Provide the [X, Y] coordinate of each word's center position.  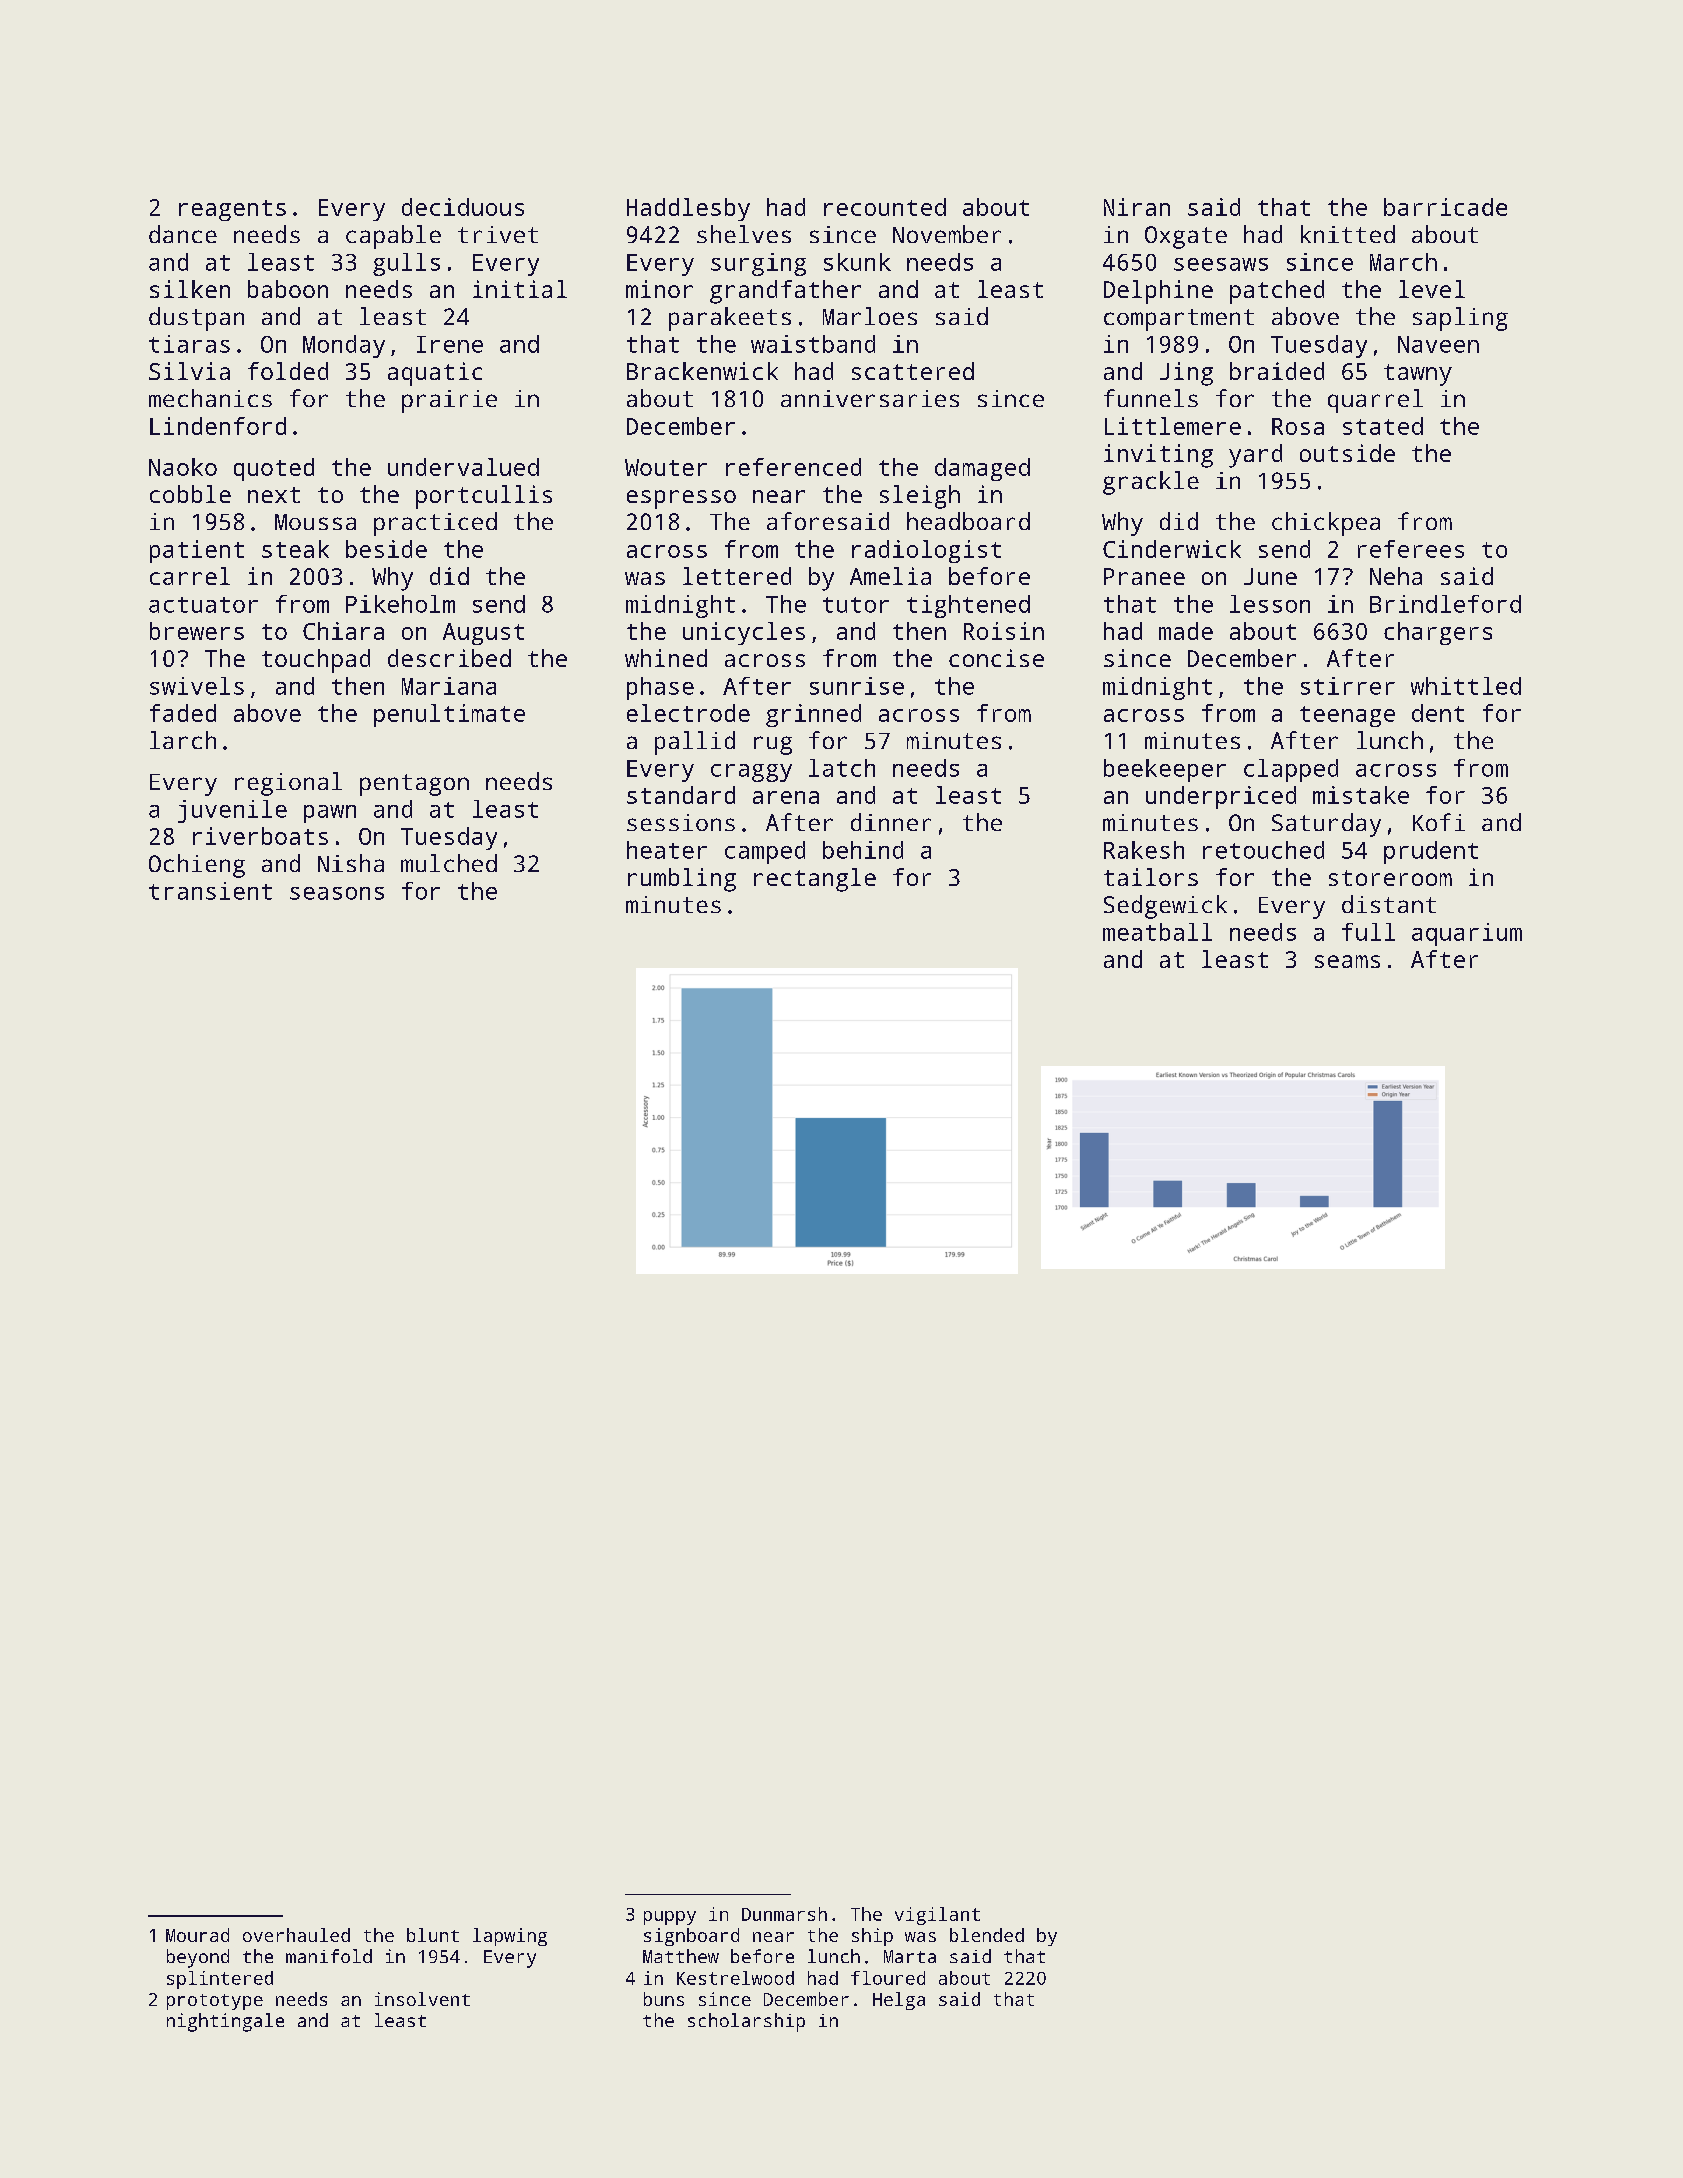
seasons [337, 893]
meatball [1157, 932]
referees [1411, 549]
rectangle [815, 880]
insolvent [422, 1999]
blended [987, 1935]
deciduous [463, 207]
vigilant [937, 1916]
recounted [885, 207]
